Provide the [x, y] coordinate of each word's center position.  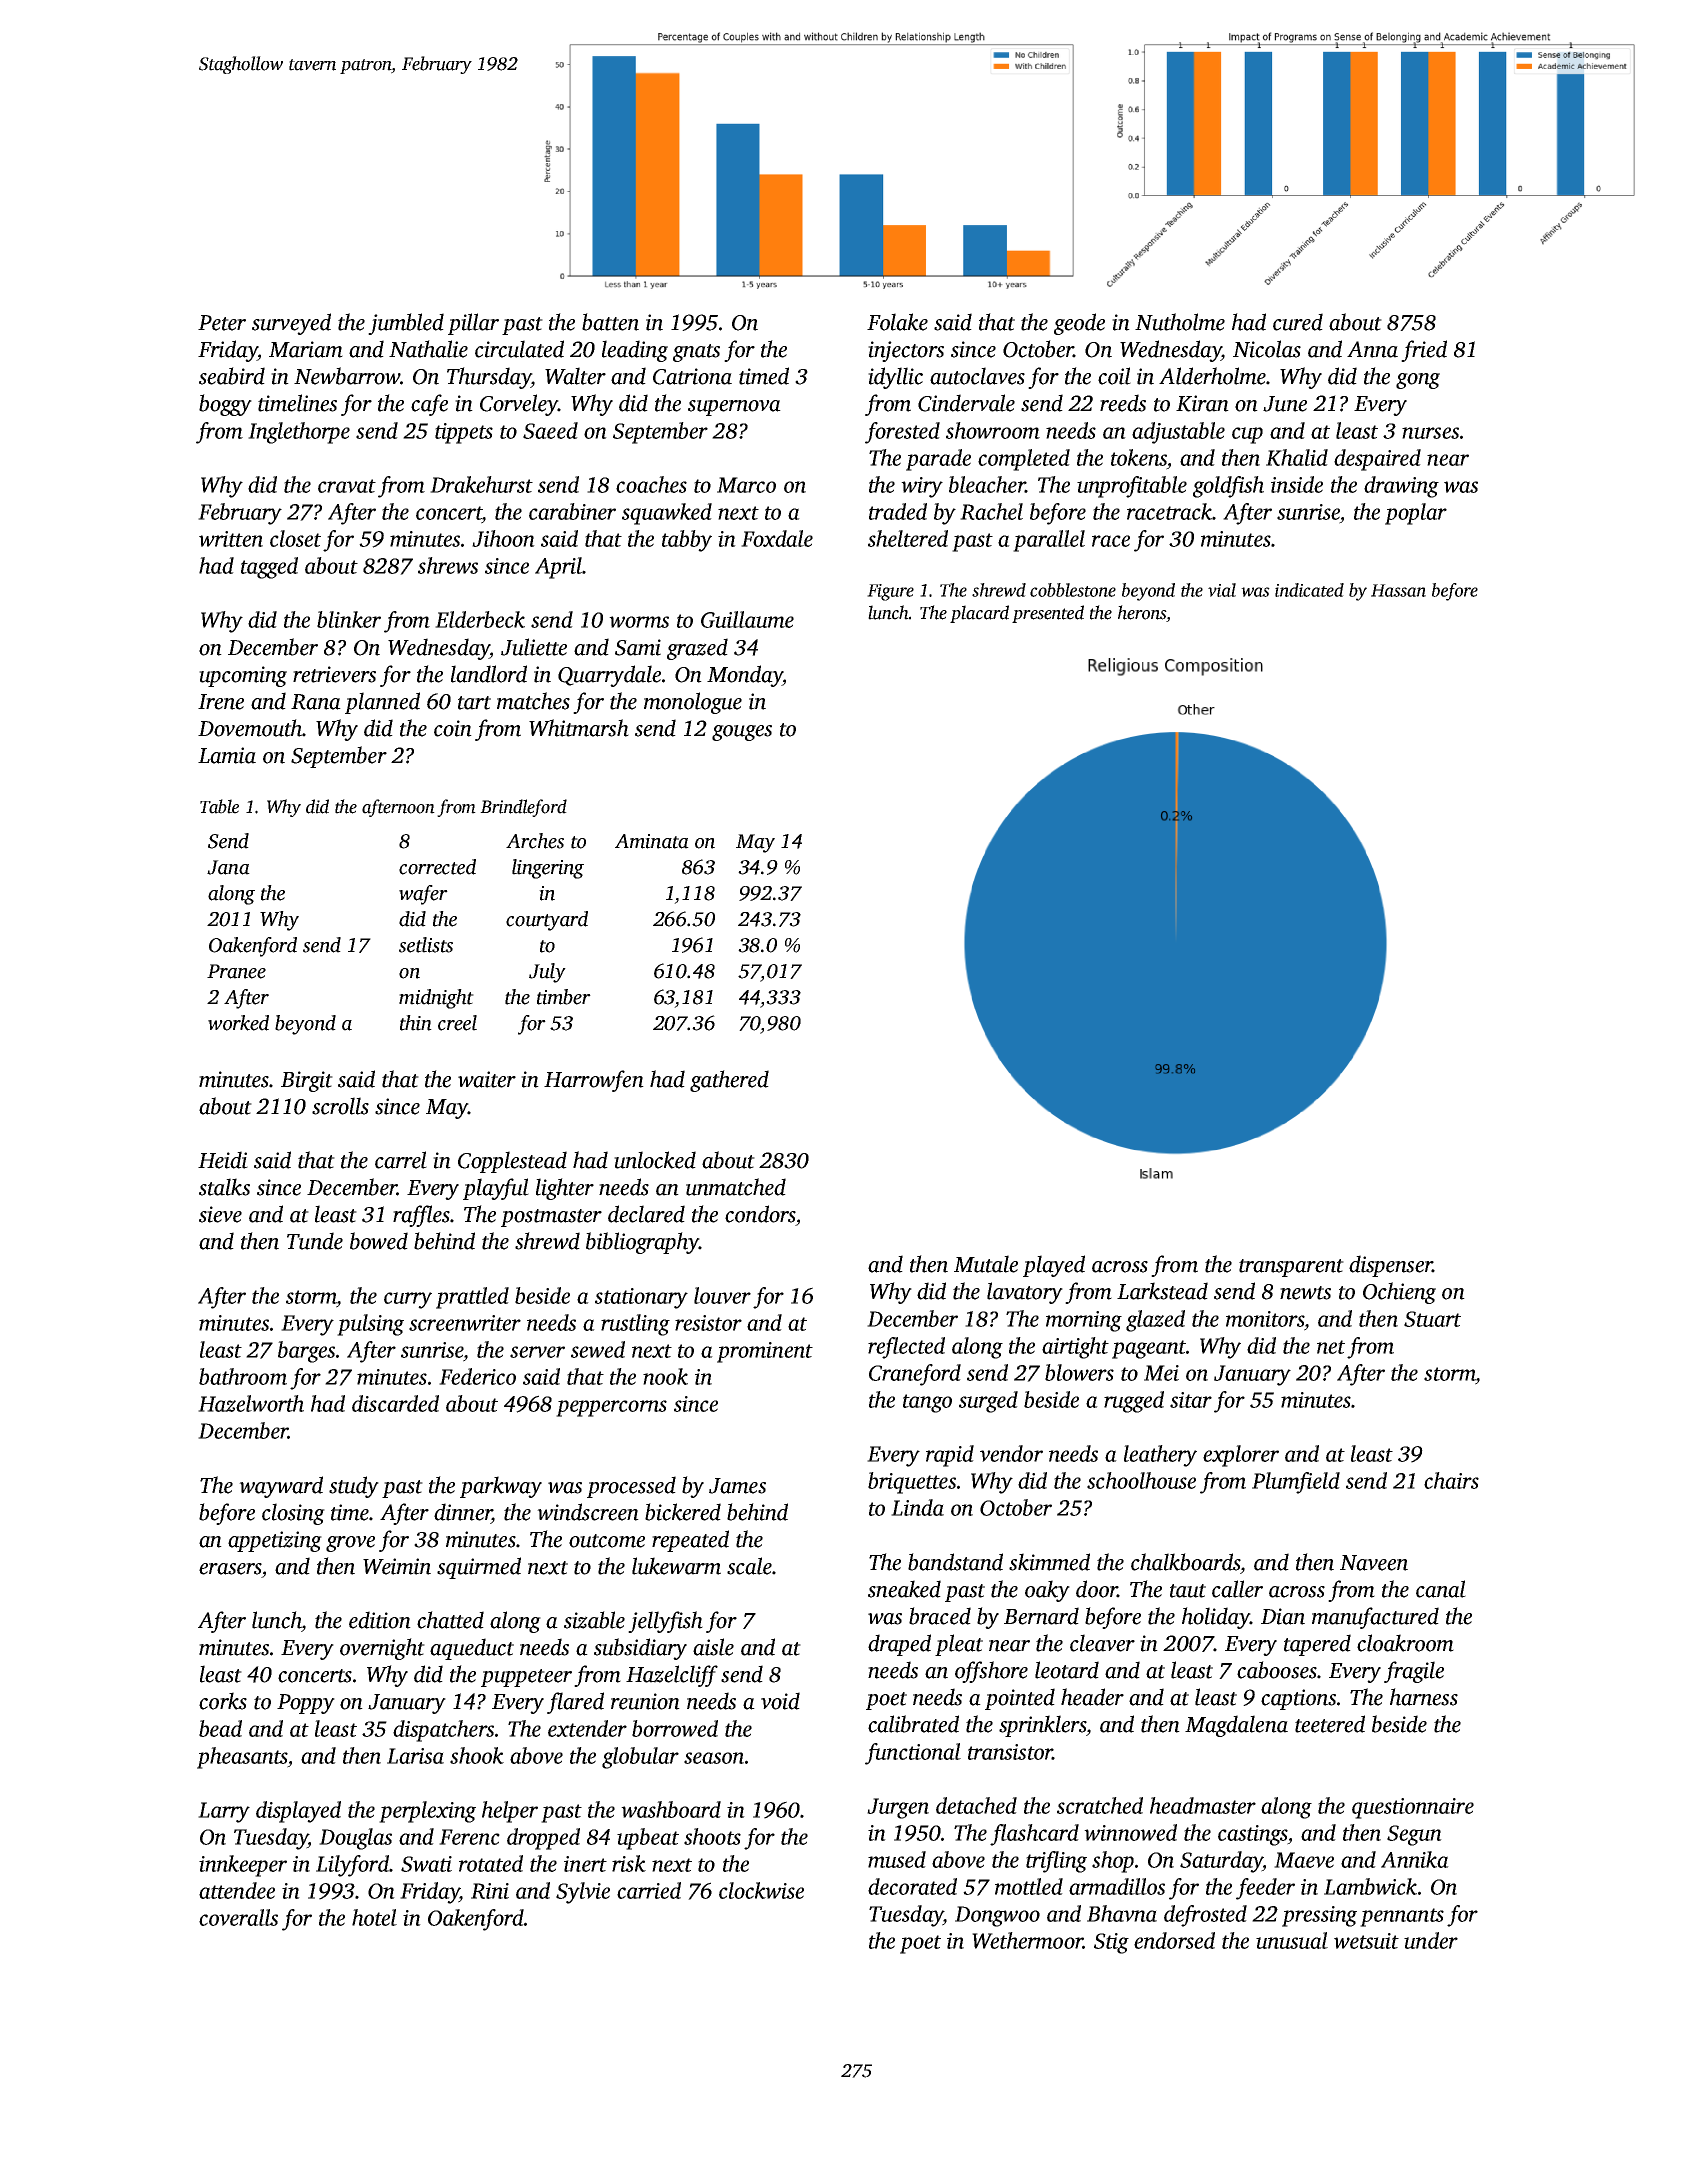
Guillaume [747, 619]
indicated [1309, 590]
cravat [347, 486]
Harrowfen [594, 1081]
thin [416, 1023]
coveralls [238, 1917]
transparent [1291, 1268]
